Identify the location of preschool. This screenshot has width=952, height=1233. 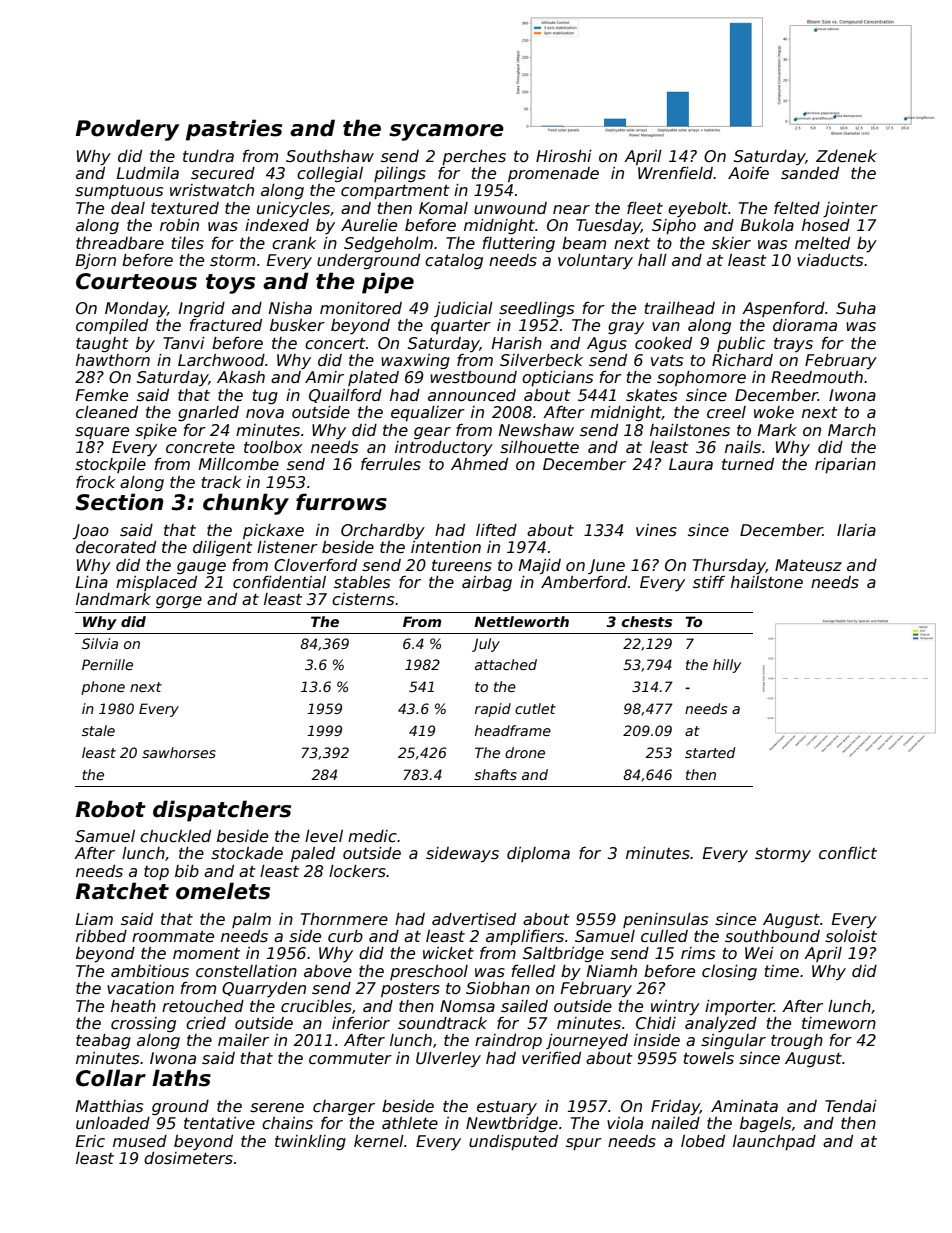
(429, 972).
